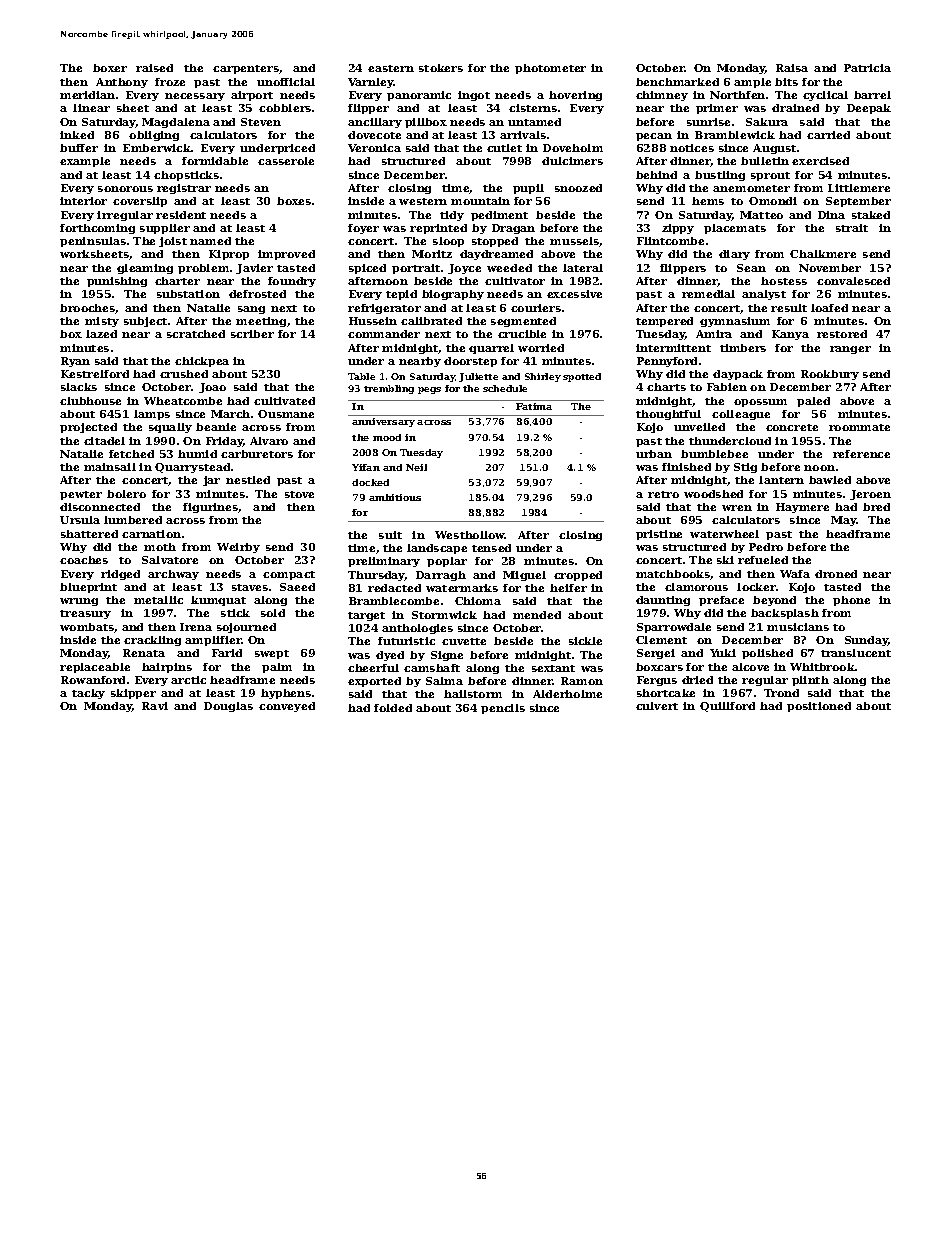 This screenshot has width=952, height=1233. What do you see at coordinates (575, 242) in the screenshot?
I see `mussels` at bounding box center [575, 242].
